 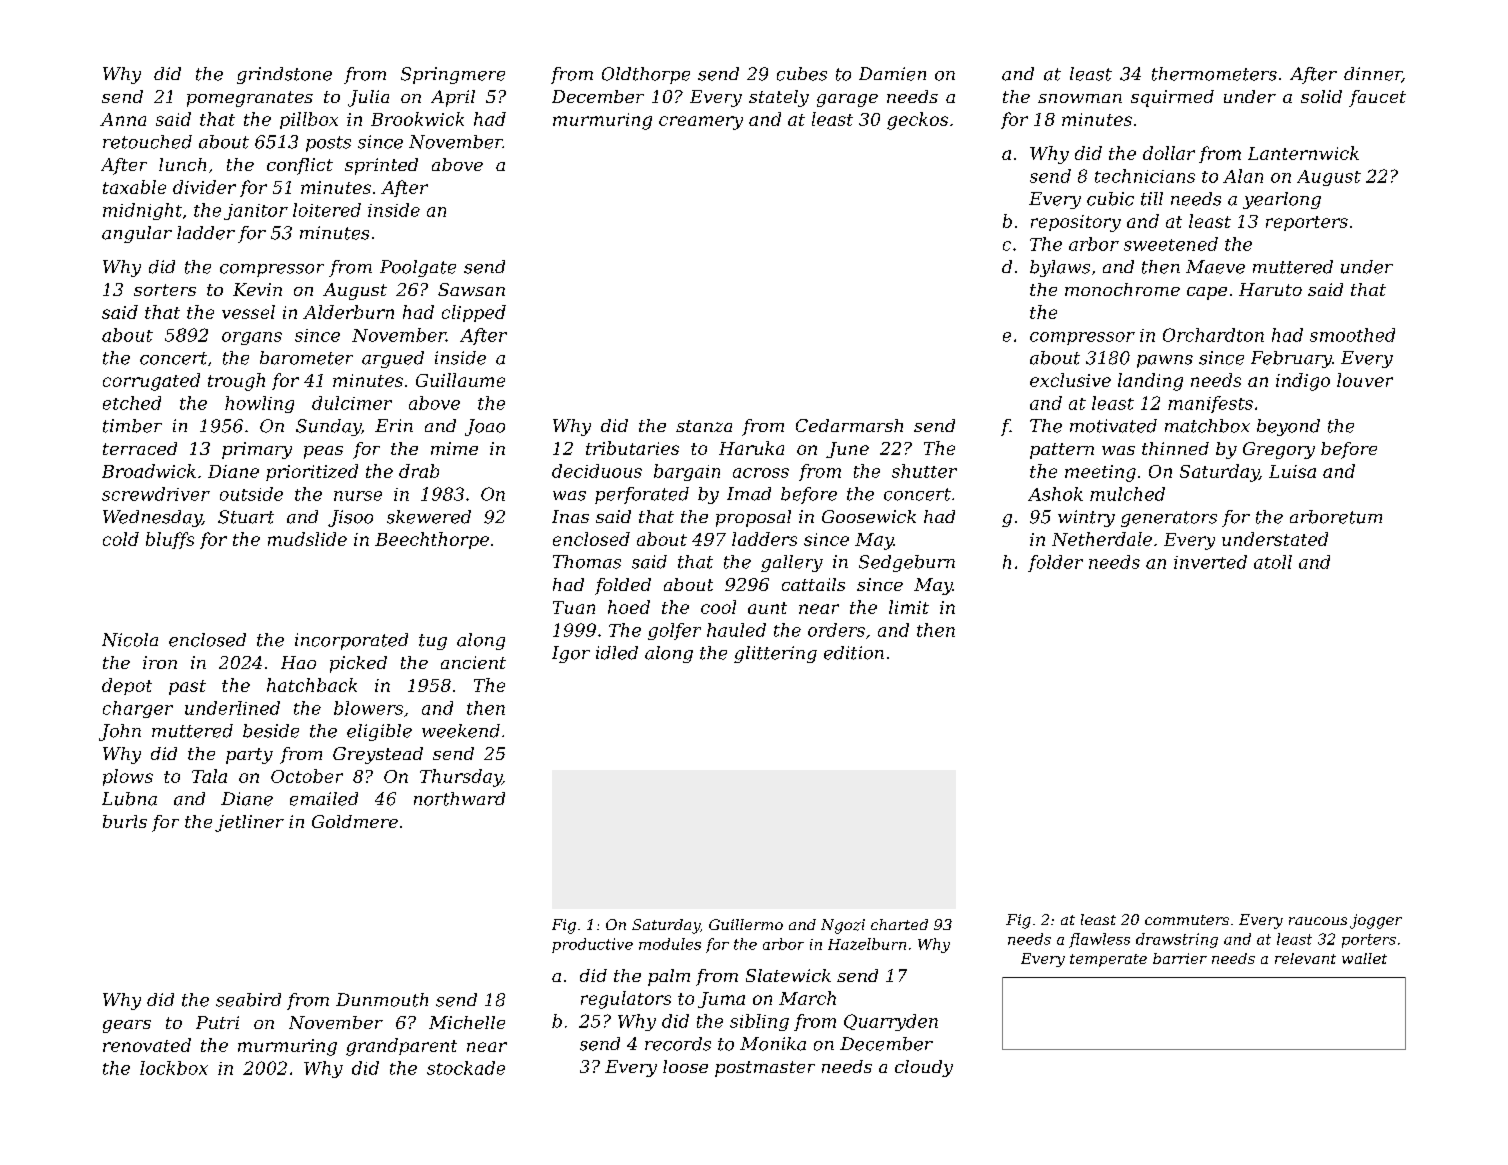 What do you see at coordinates (382, 1000) in the image?
I see `Dunmouth` at bounding box center [382, 1000].
